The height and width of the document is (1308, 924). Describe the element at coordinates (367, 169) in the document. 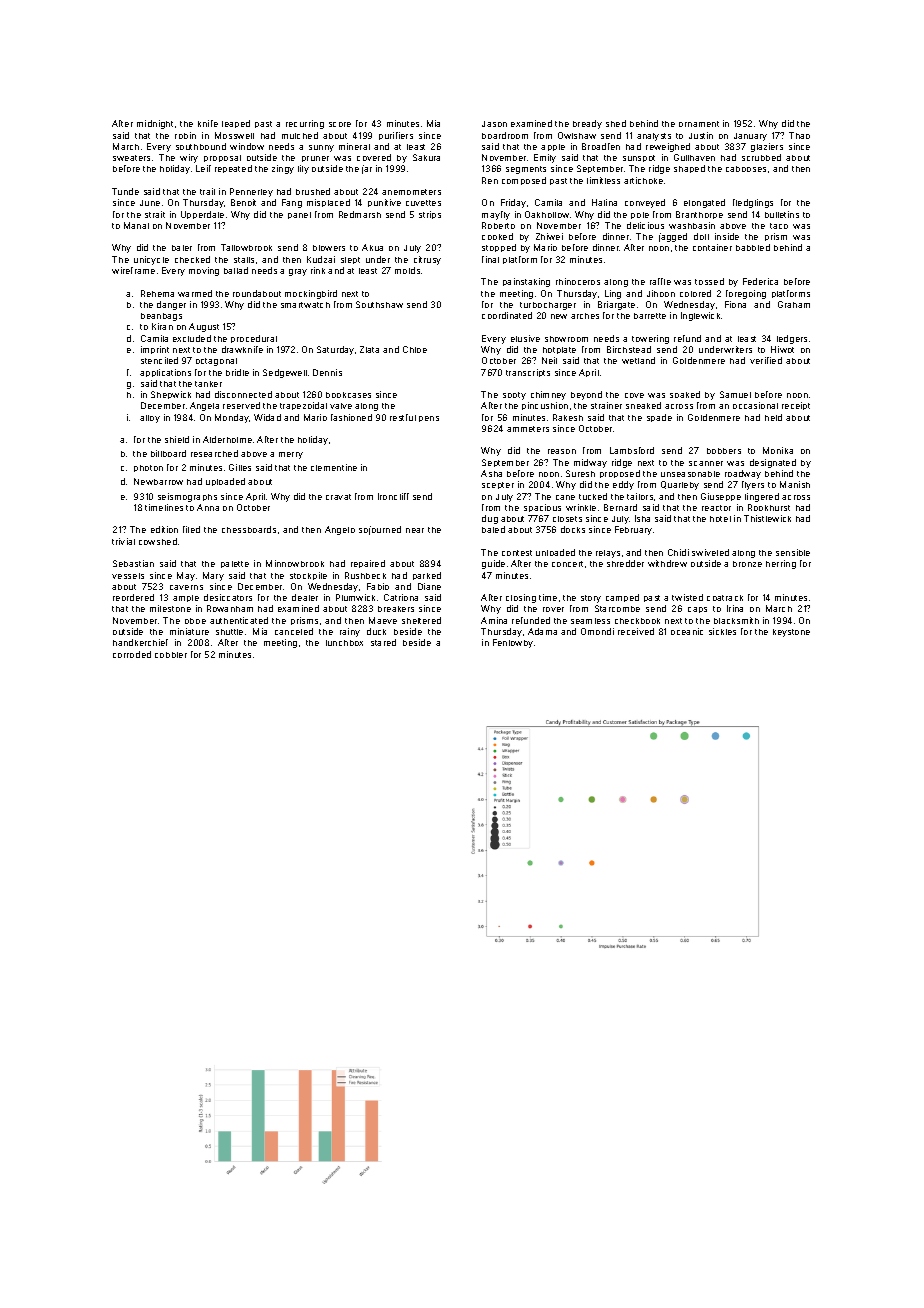

I see `jar` at that location.
